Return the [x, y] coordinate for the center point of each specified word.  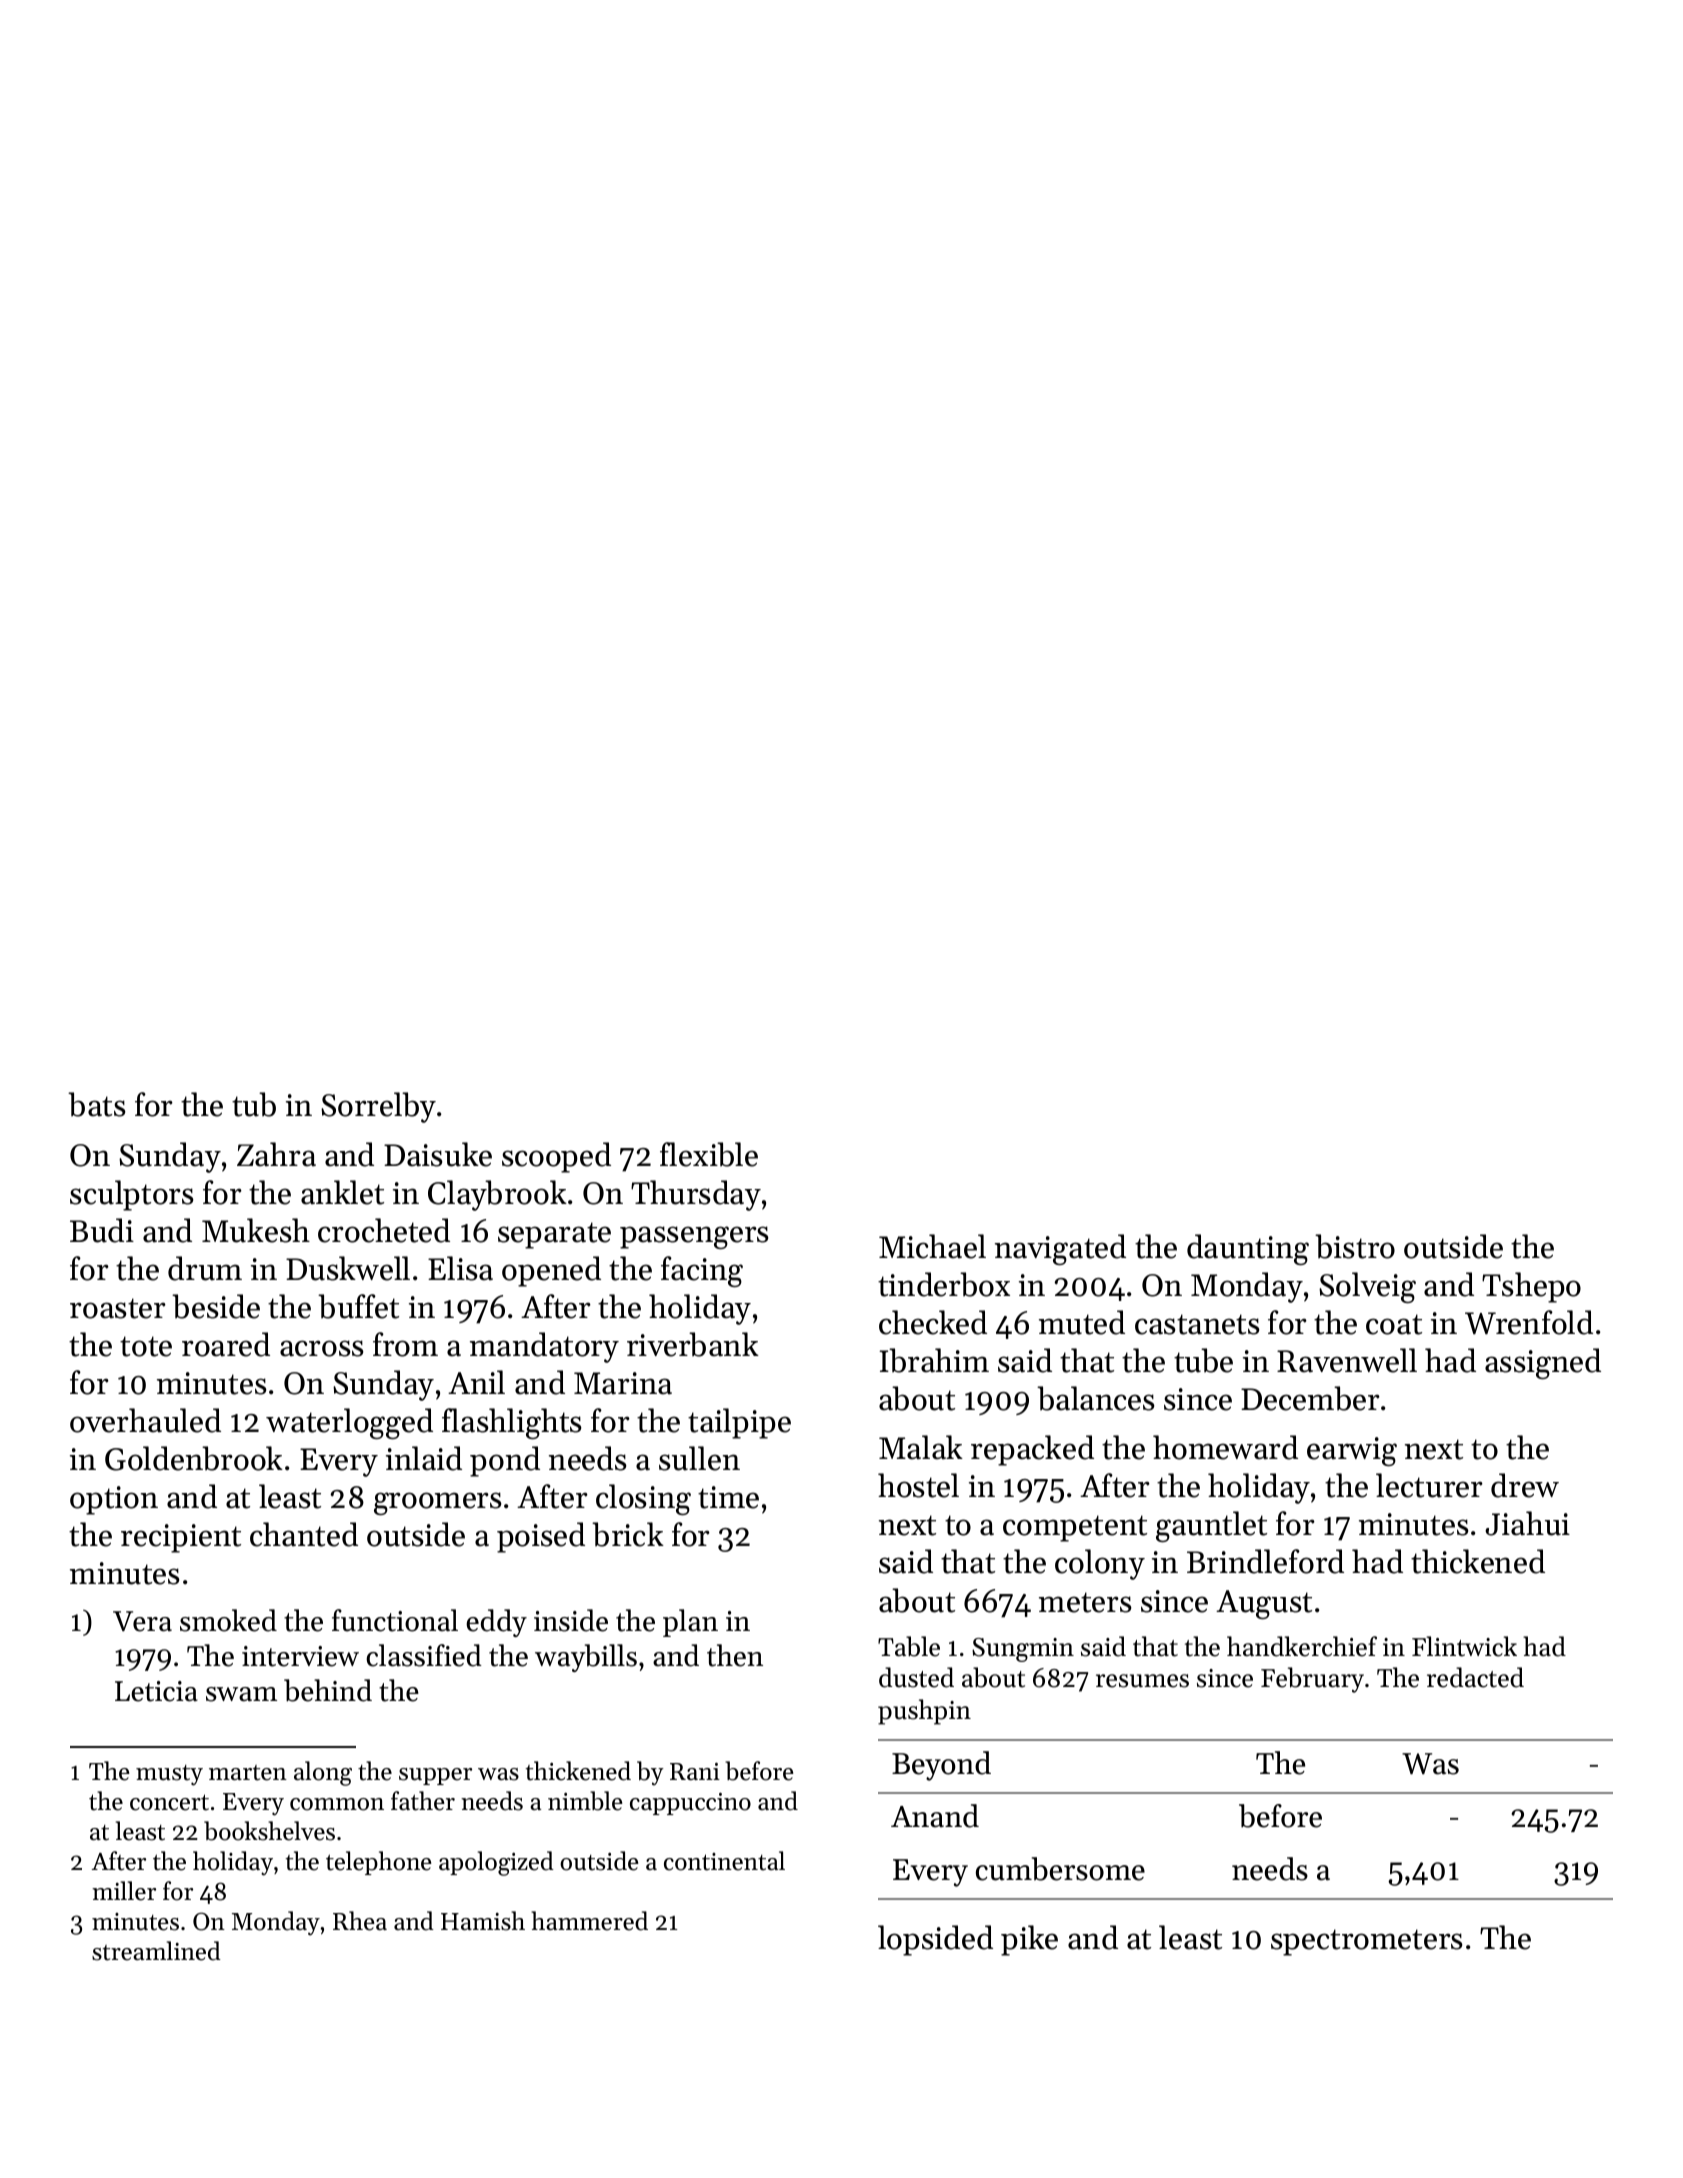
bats [97, 1104]
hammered [589, 1921]
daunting [1248, 1249]
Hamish [483, 1921]
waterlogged [349, 1423]
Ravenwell [1347, 1360]
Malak [921, 1447]
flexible [709, 1154]
